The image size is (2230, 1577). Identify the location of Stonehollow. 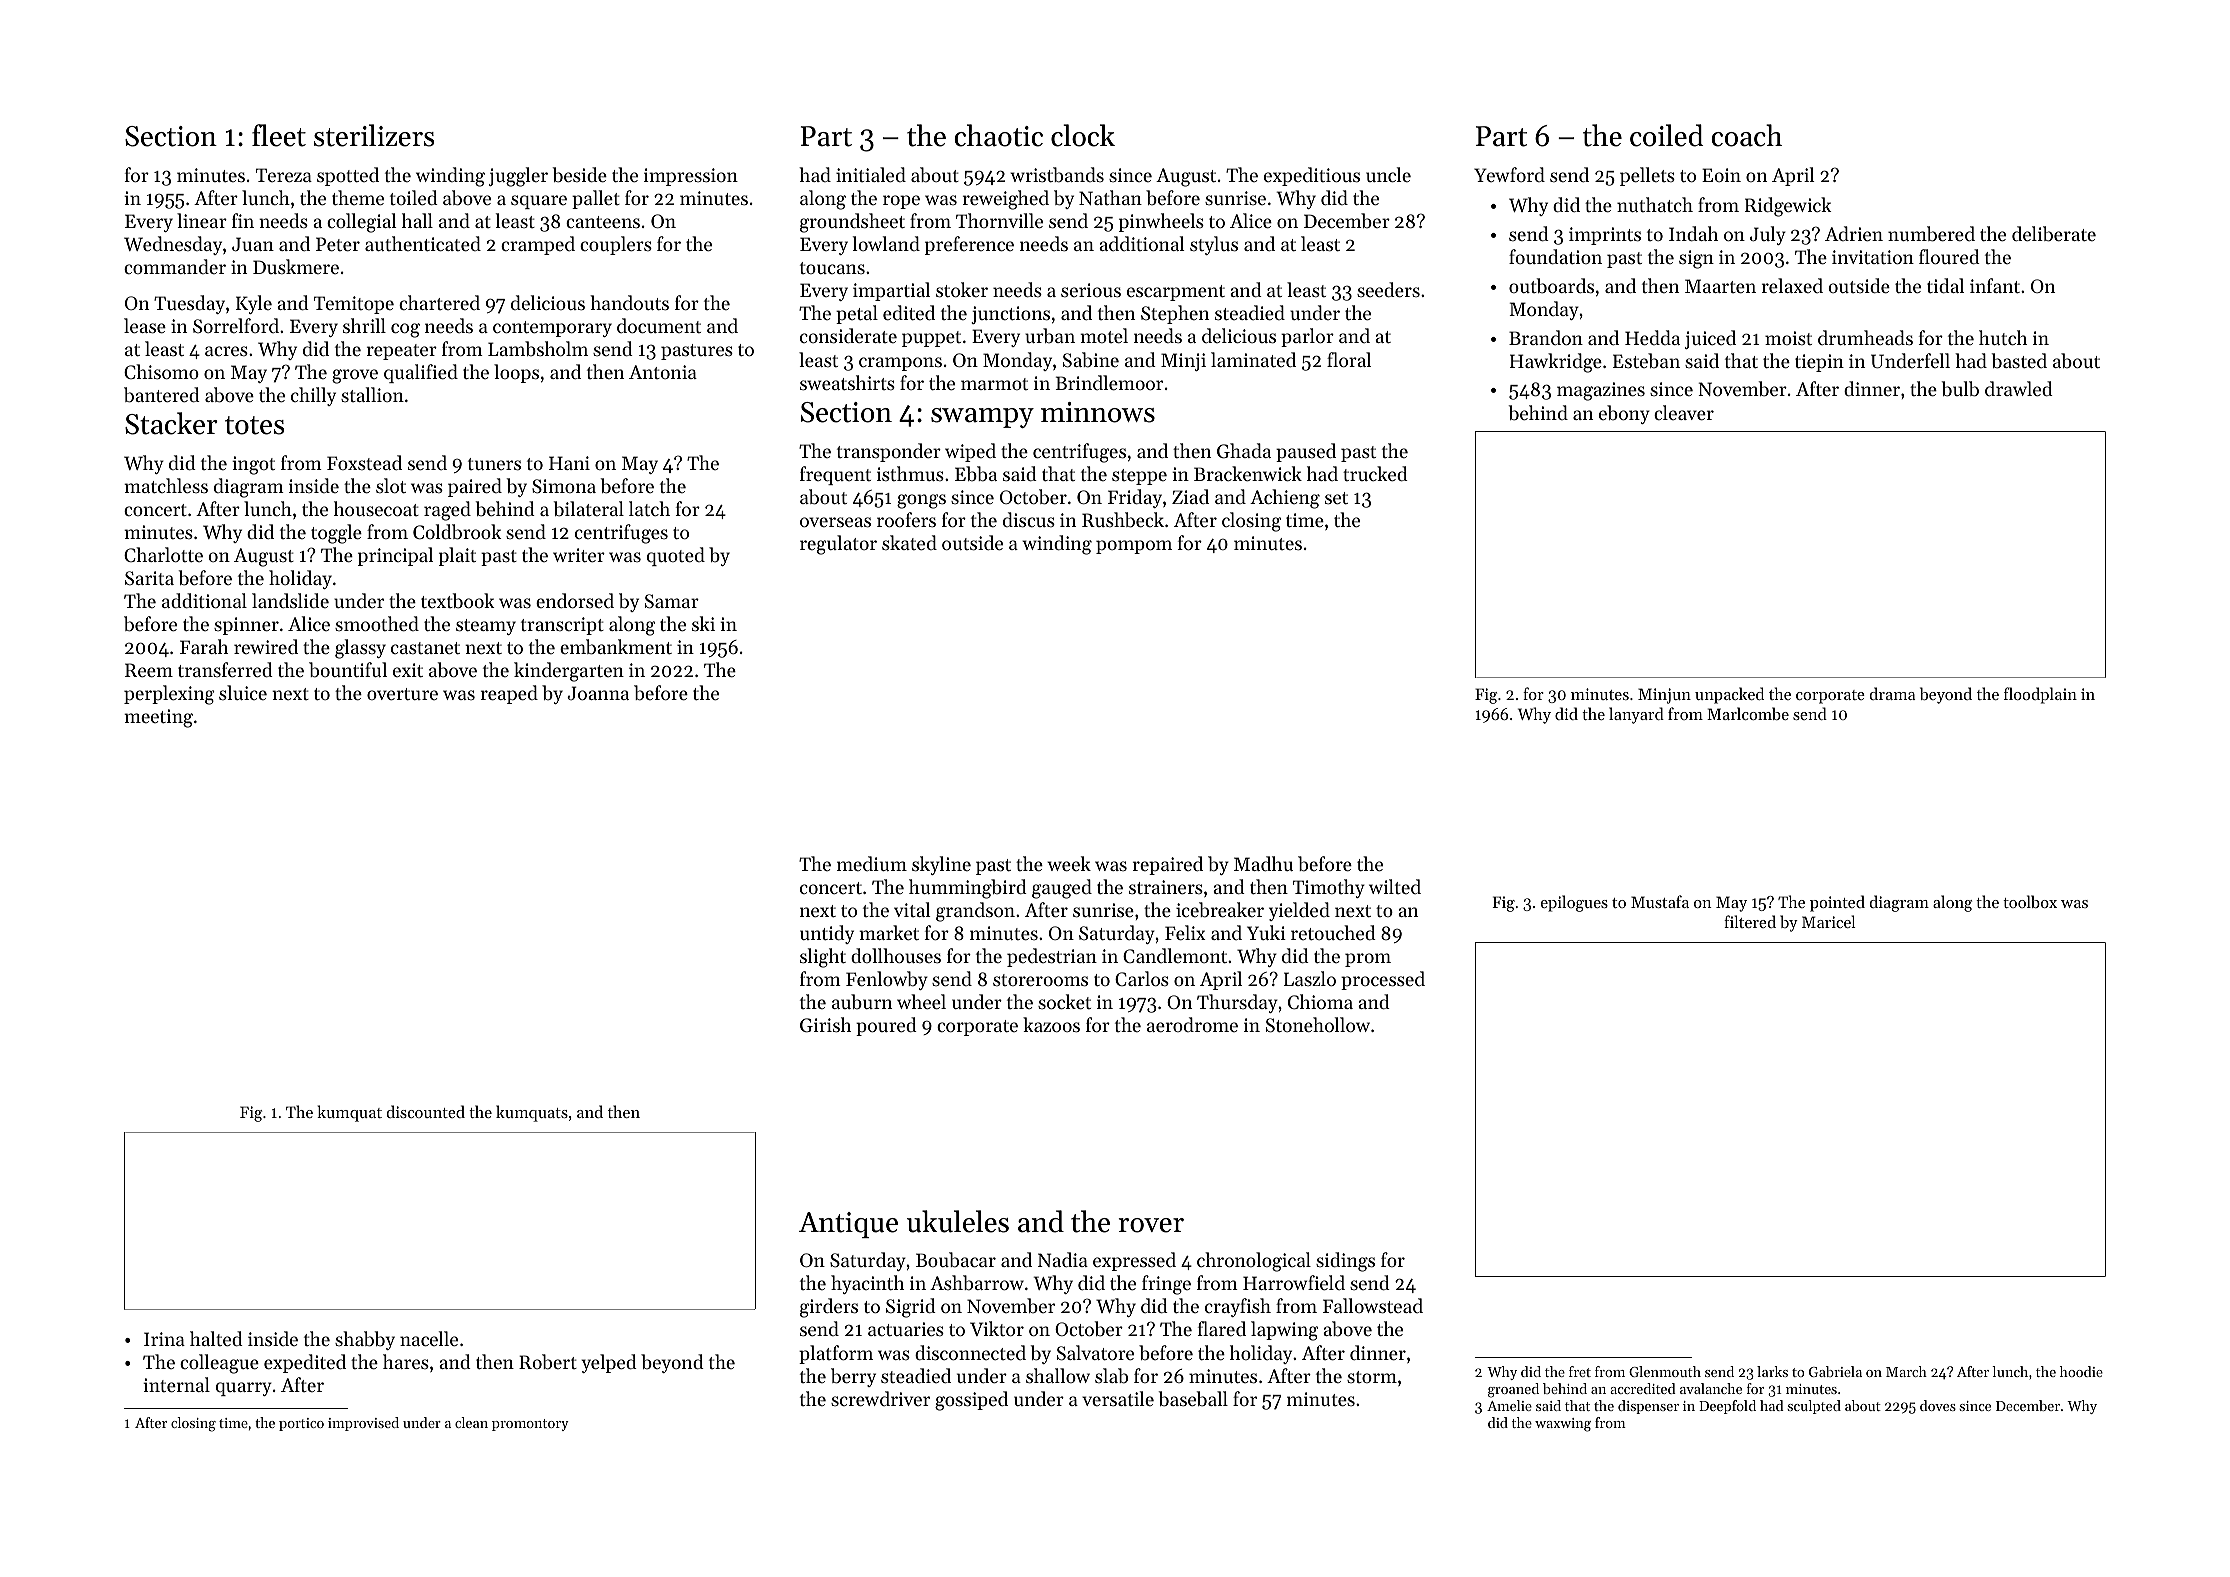
(1318, 1025).
